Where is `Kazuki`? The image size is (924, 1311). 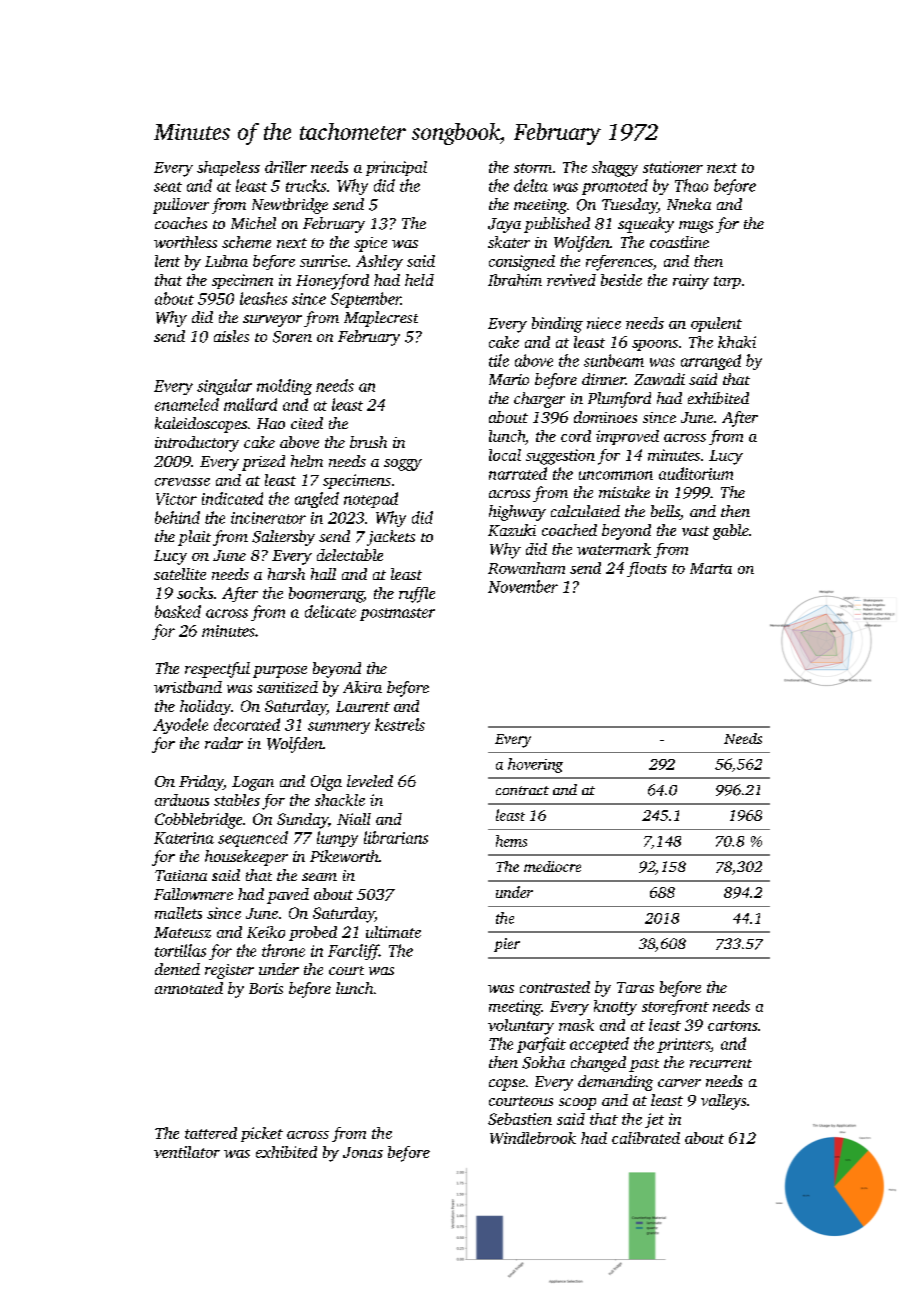 Kazuki is located at coordinates (512, 530).
